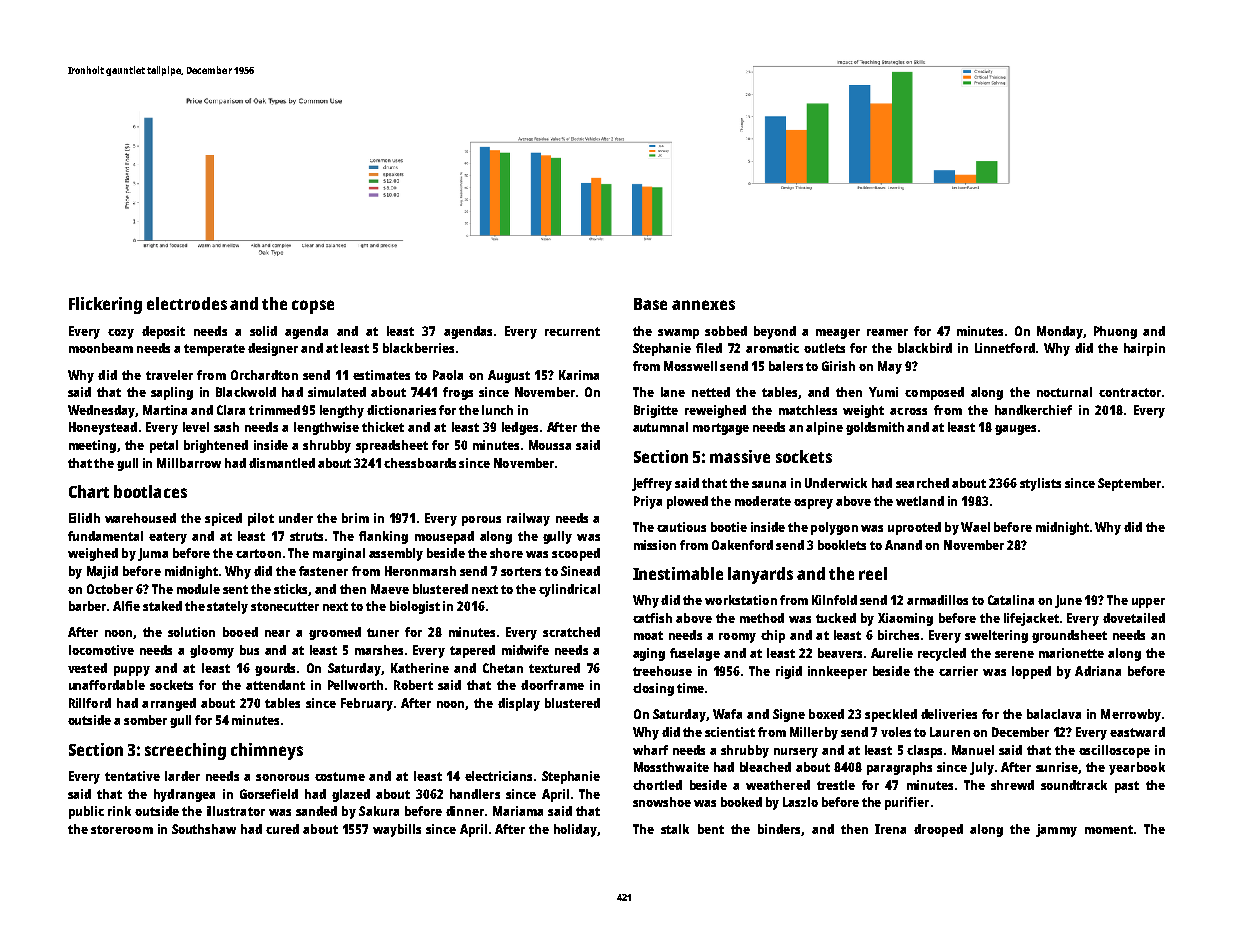 The image size is (1233, 952). I want to click on barber, so click(88, 606).
